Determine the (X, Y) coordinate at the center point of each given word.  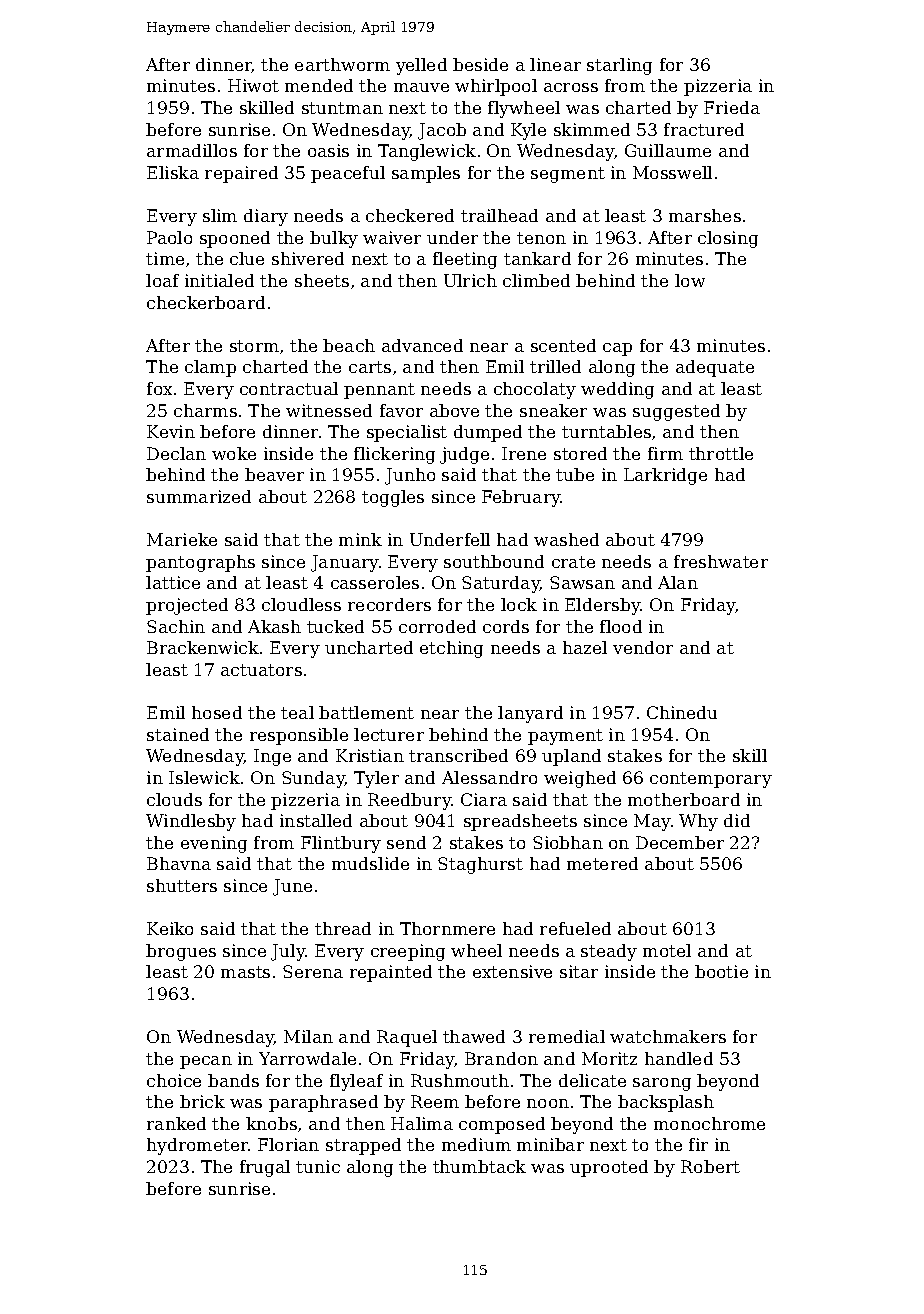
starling (619, 66)
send (406, 842)
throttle (721, 453)
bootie (721, 971)
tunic (318, 1166)
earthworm (342, 64)
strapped (363, 1146)
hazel (585, 647)
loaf (162, 280)
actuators (261, 670)
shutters (182, 885)
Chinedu (682, 712)
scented (563, 345)
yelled (421, 66)
